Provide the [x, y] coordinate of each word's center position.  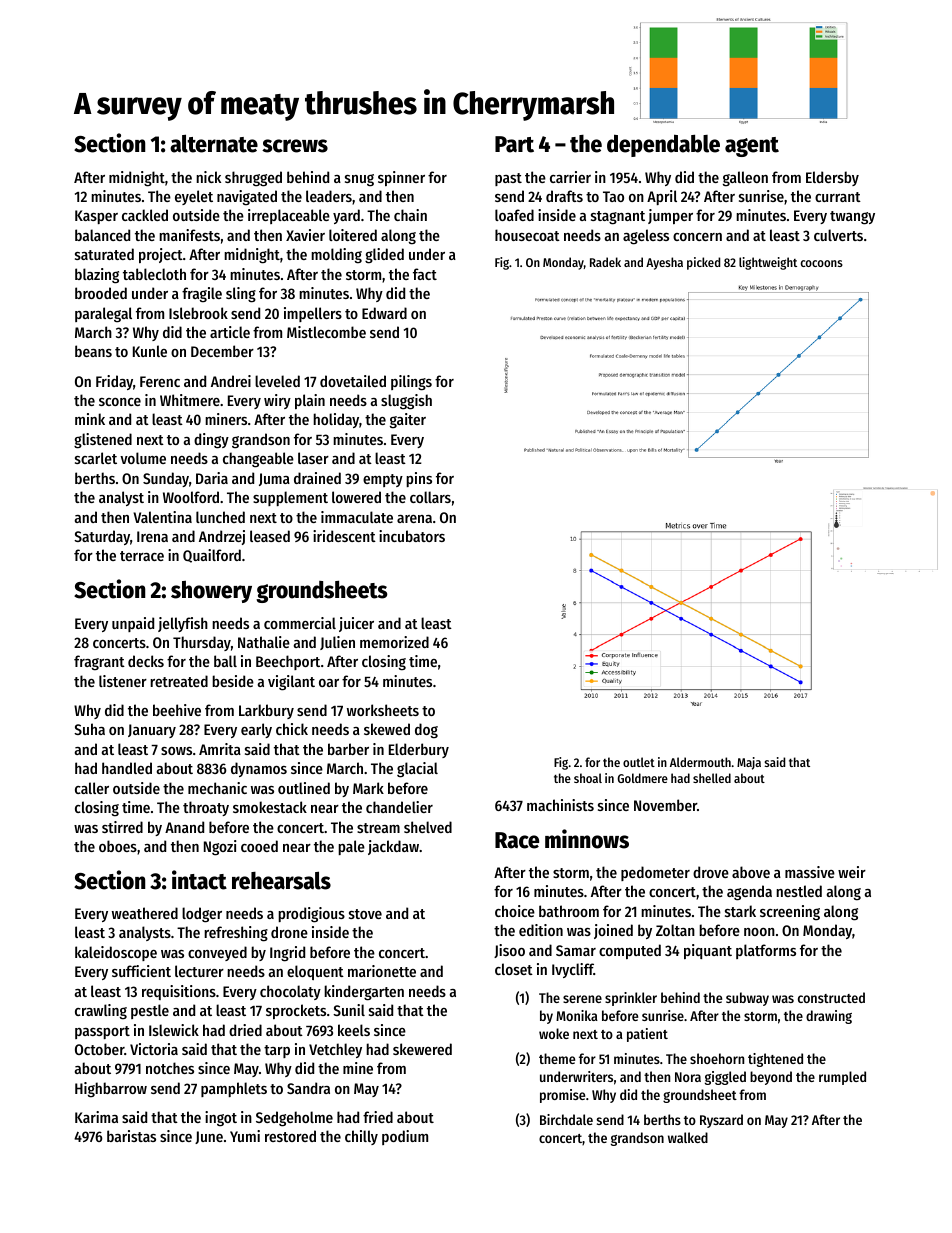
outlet [639, 762]
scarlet [96, 458]
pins [419, 479]
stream [378, 828]
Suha [89, 729]
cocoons [822, 263]
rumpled [842, 1078]
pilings [411, 383]
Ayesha [664, 263]
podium [405, 1137]
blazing [97, 276]
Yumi [245, 1136]
